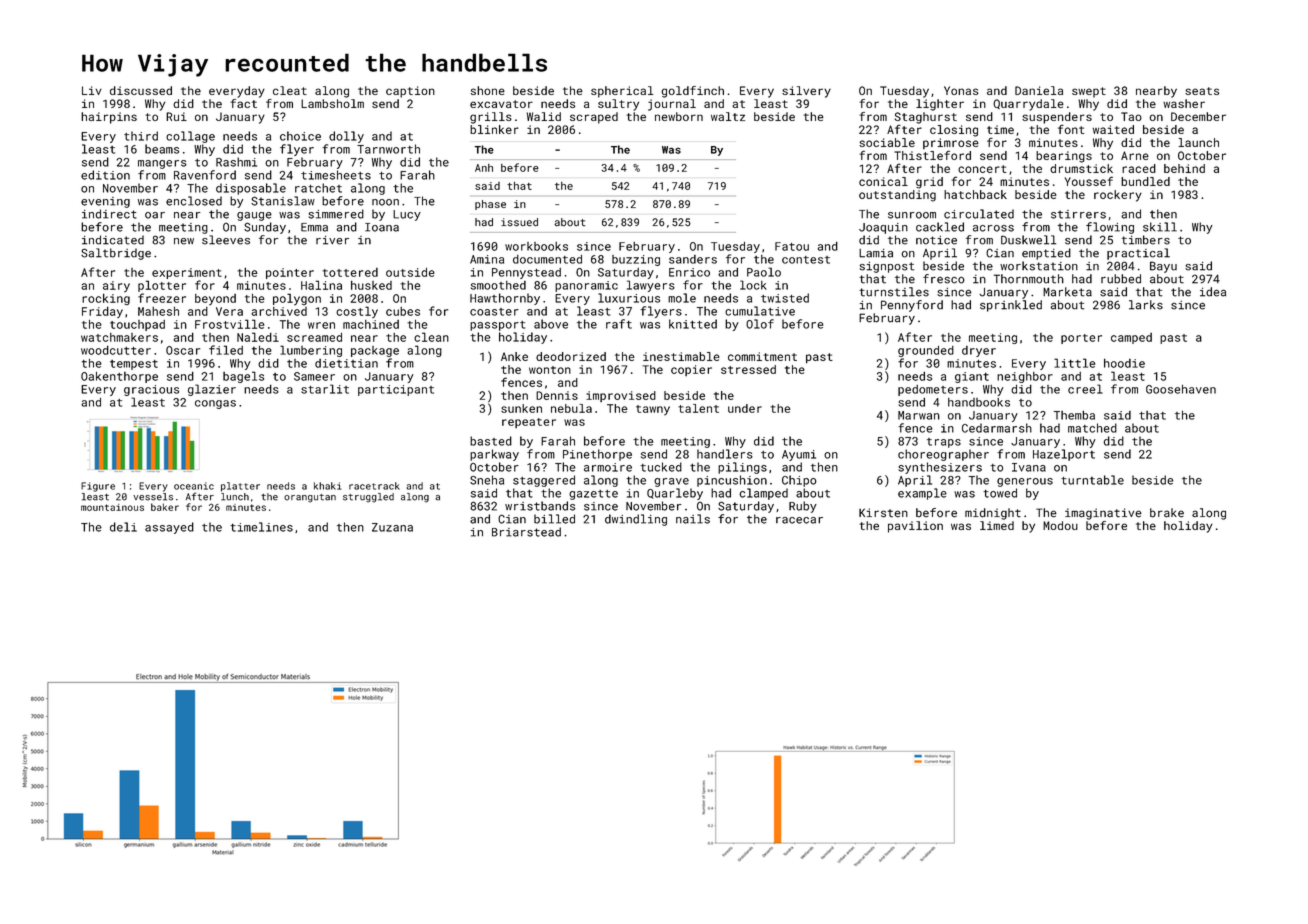 The width and height of the screenshot is (1308, 924). Describe the element at coordinates (392, 527) in the screenshot. I see `Zuzana` at that location.
